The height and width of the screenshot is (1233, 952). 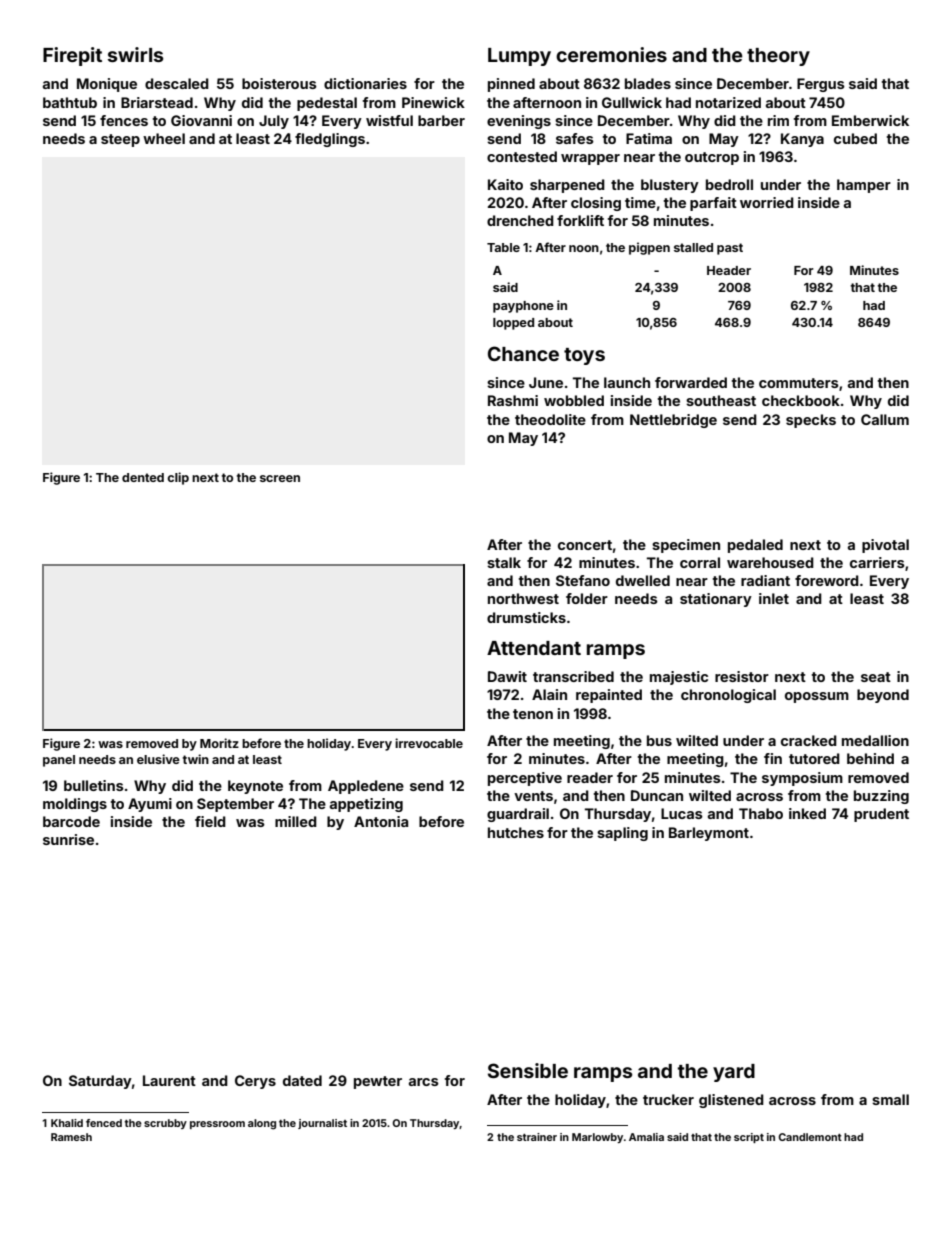 I want to click on Callum, so click(x=885, y=419).
